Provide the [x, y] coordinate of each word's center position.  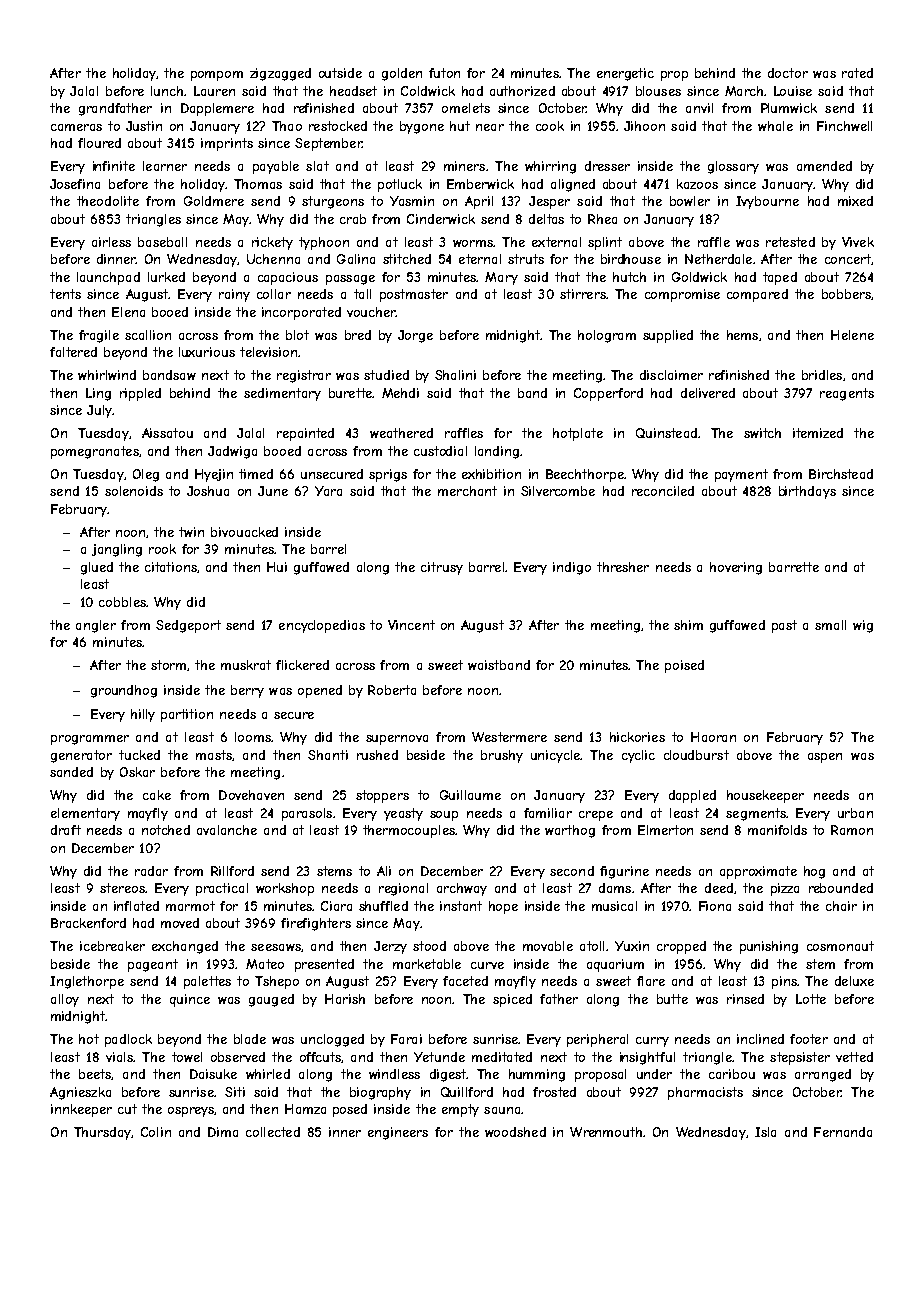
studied [386, 375]
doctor [788, 73]
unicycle [555, 756]
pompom [217, 76]
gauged [271, 1000]
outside [340, 73]
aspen [825, 758]
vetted [854, 1057]
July [99, 411]
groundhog [124, 691]
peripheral [597, 1040]
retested [790, 242]
